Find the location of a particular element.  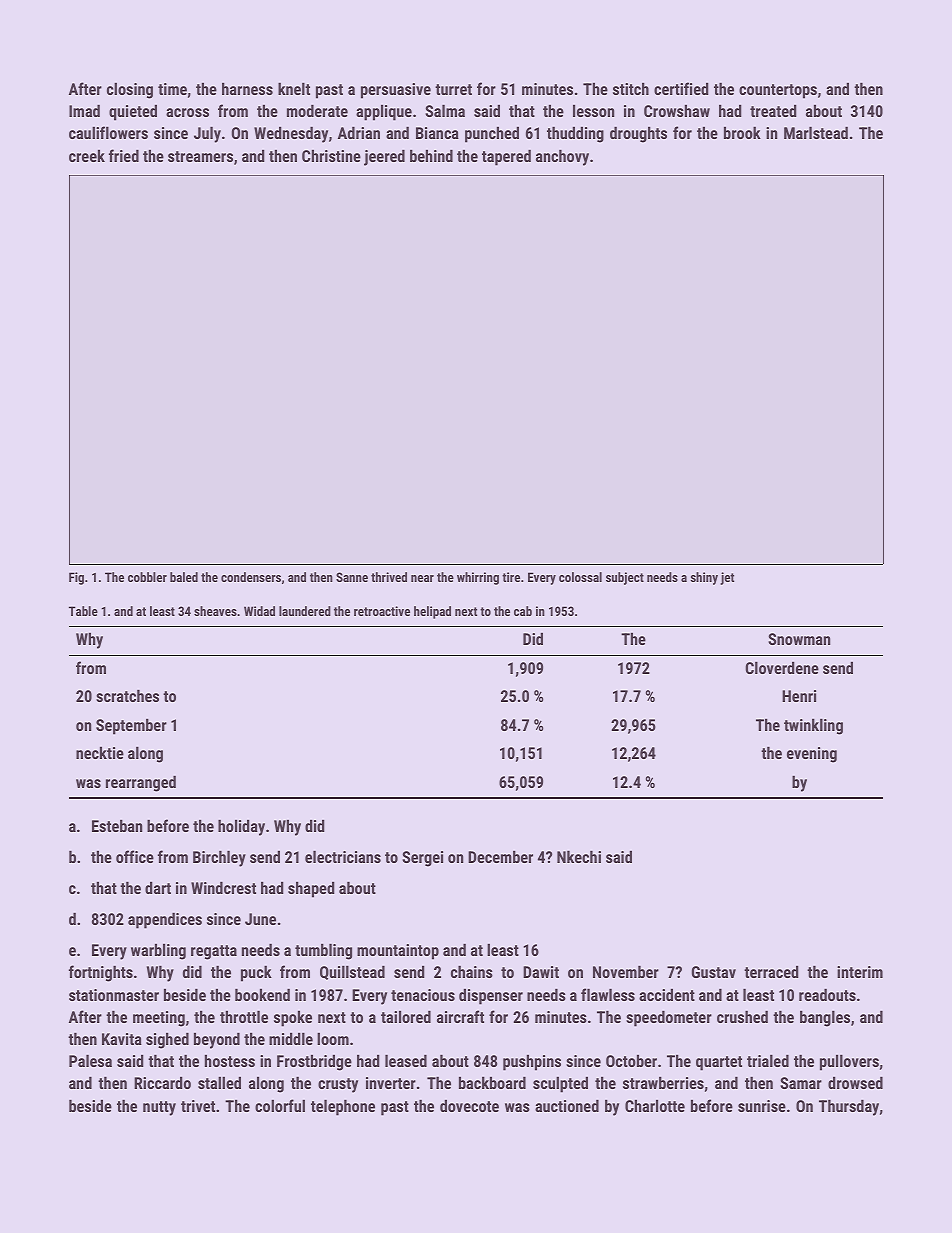

behind is located at coordinates (431, 155).
